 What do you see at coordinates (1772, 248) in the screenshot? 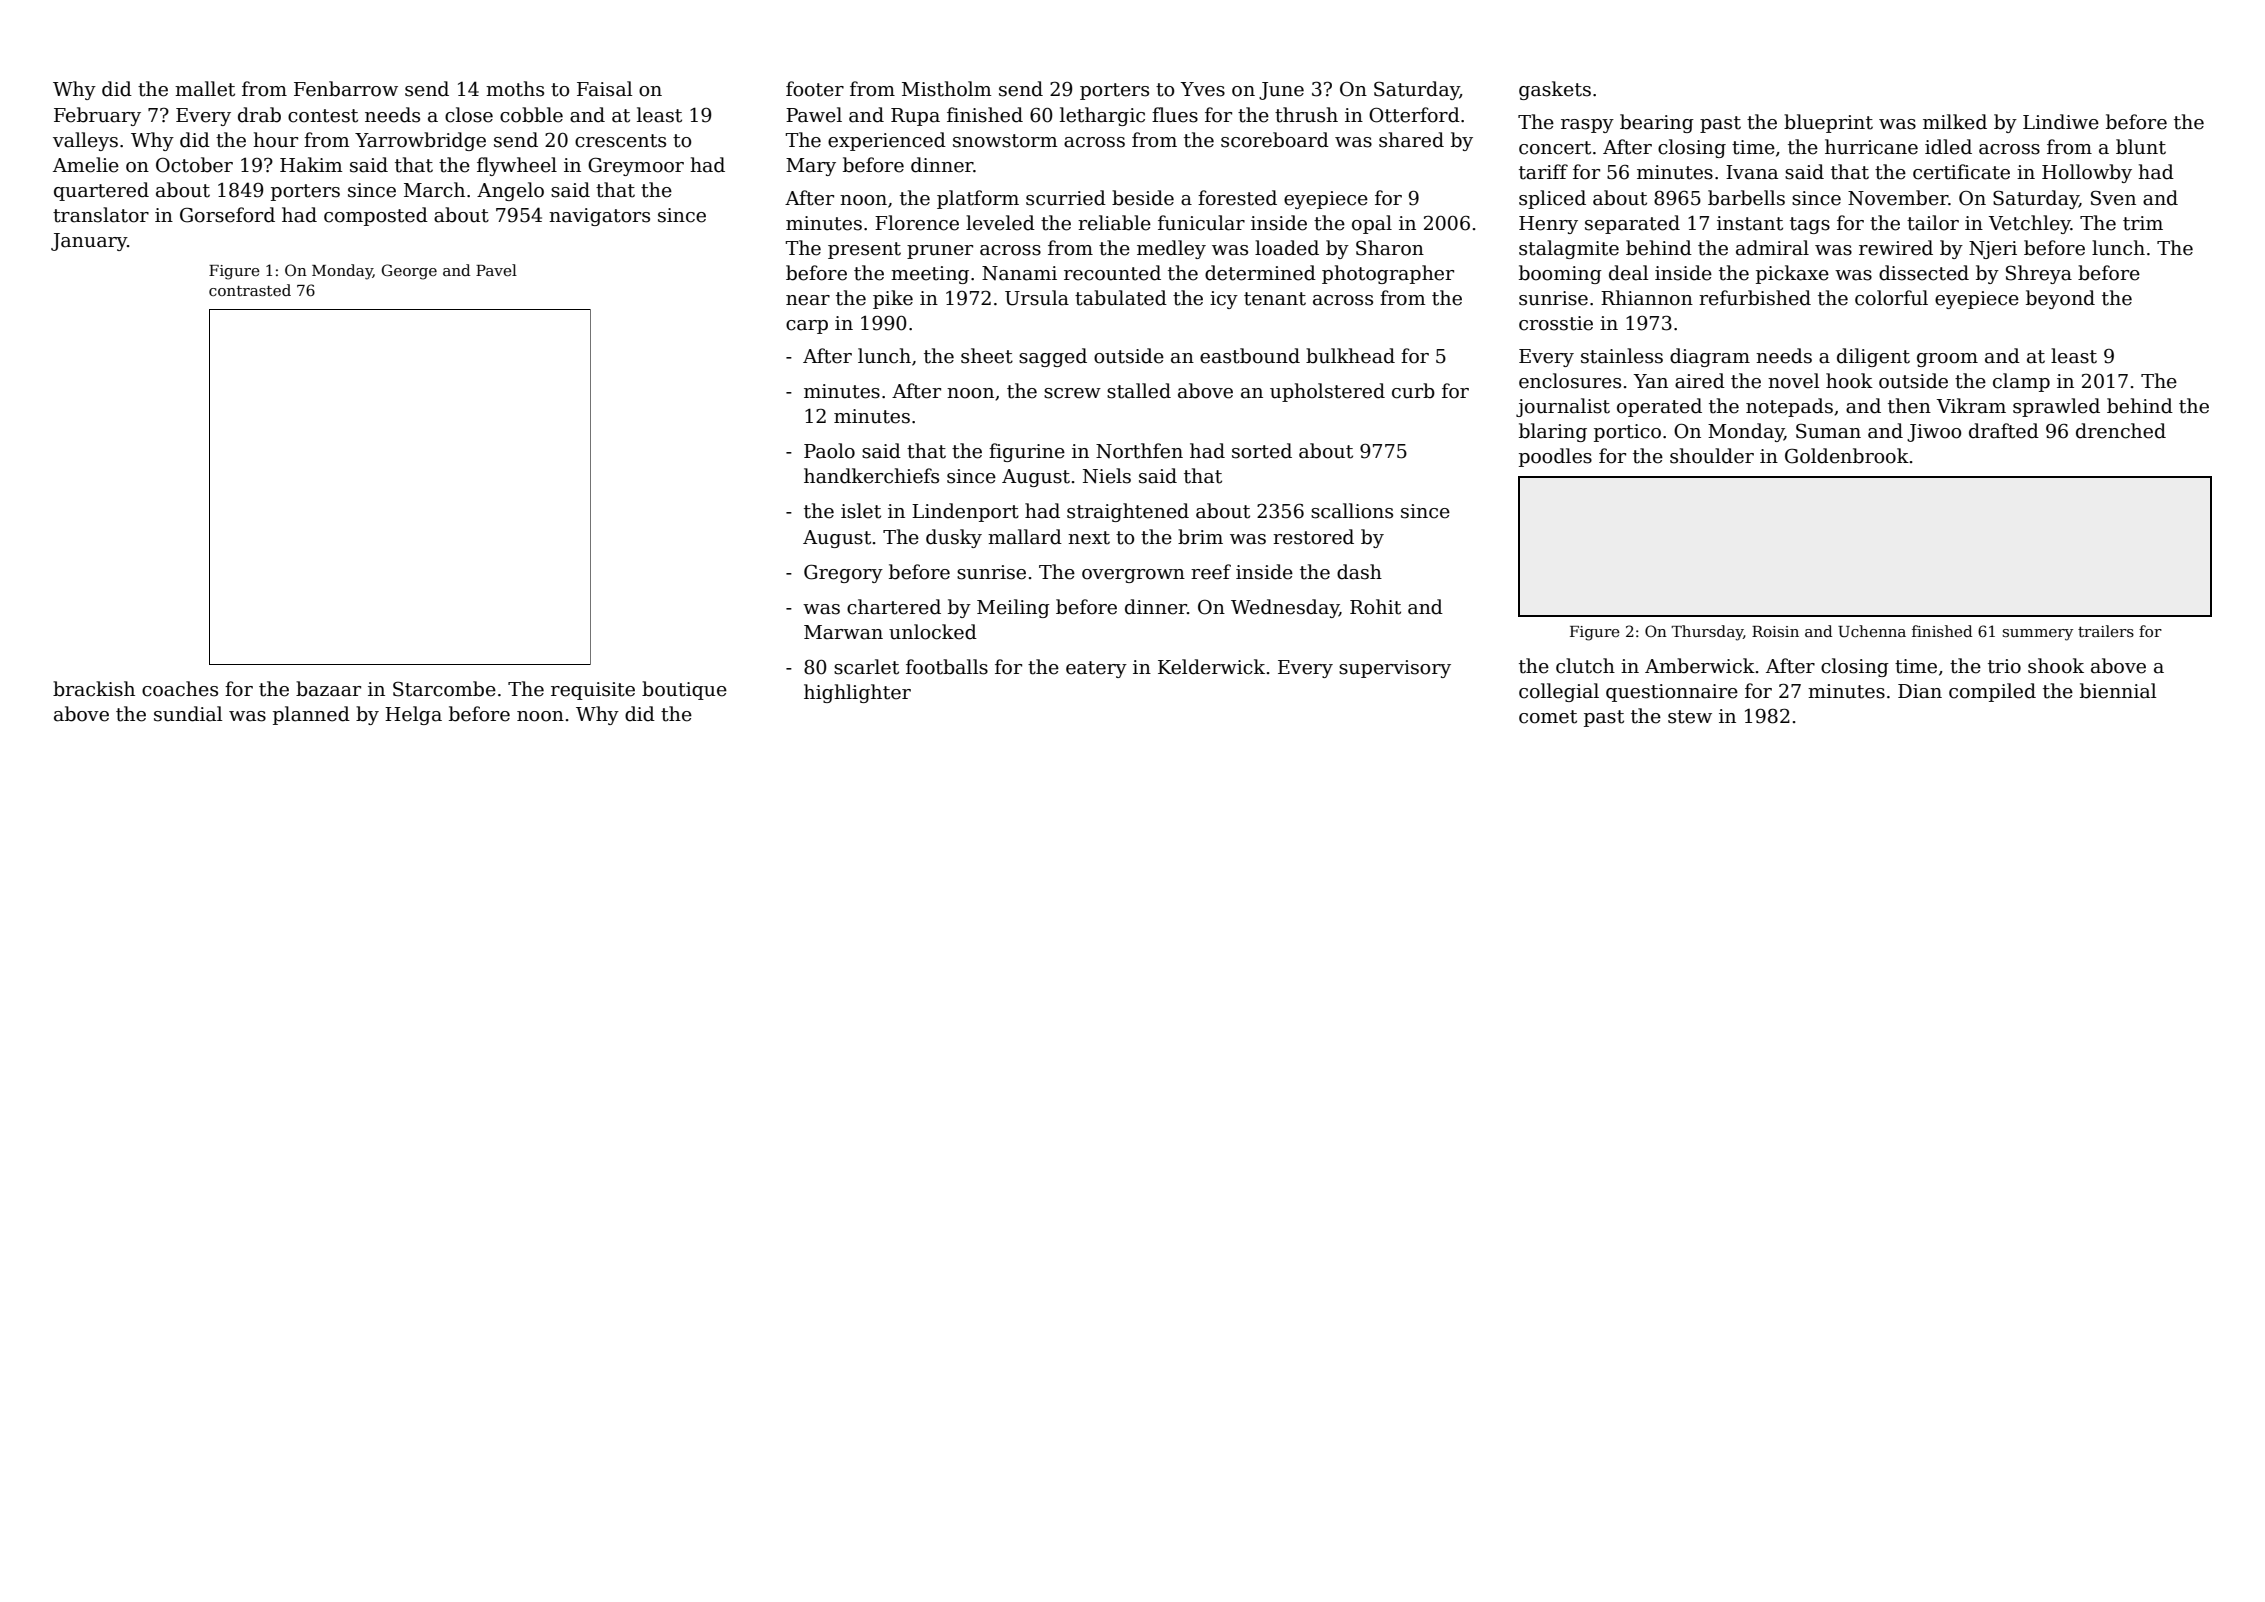
I see `admiral` at bounding box center [1772, 248].
